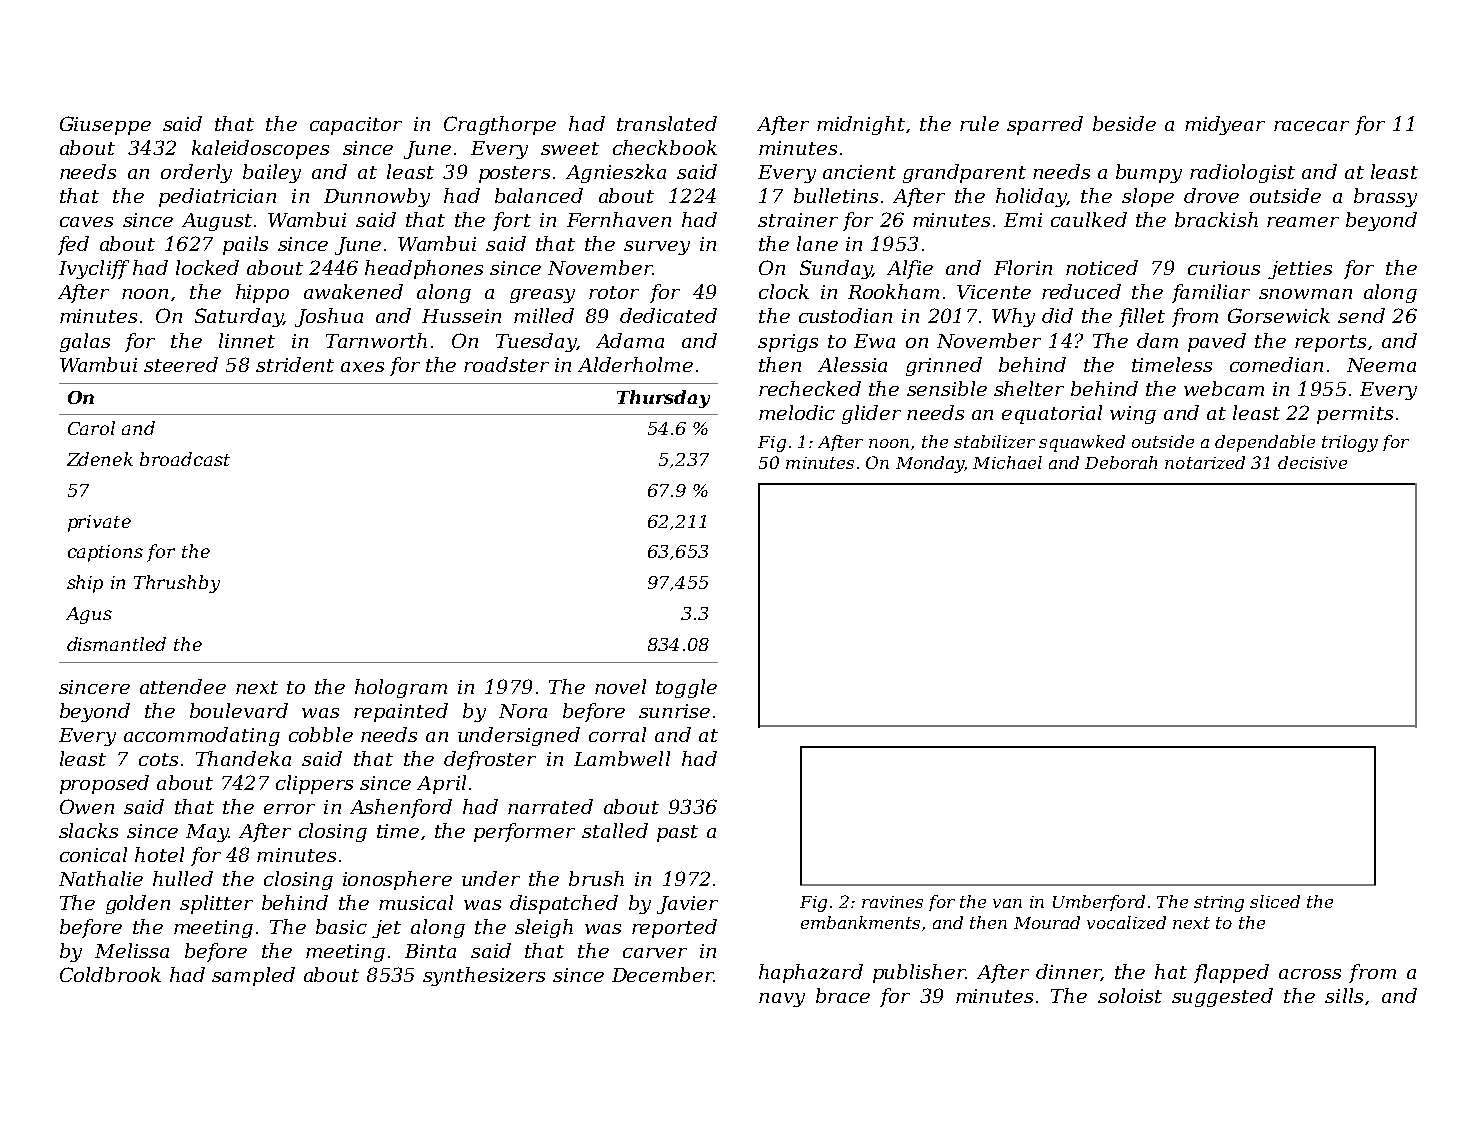 The height and width of the document is (1140, 1476). Describe the element at coordinates (1225, 125) in the document. I see `midyear` at that location.
